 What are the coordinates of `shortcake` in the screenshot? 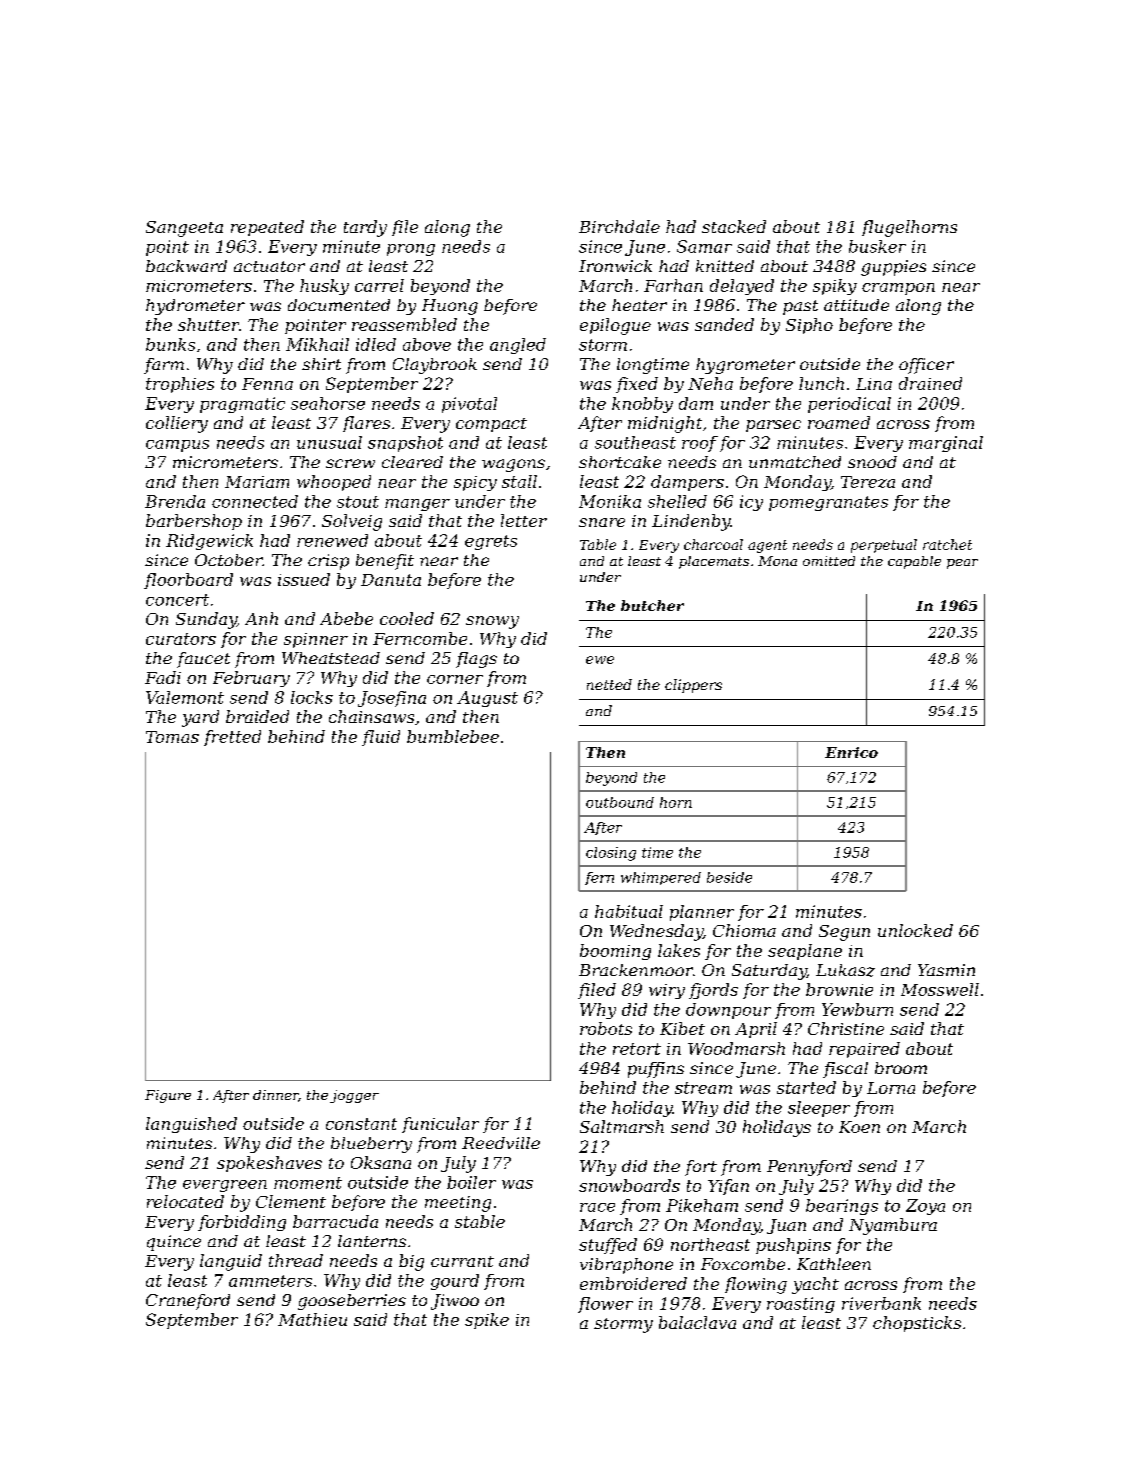 It's located at (620, 462).
